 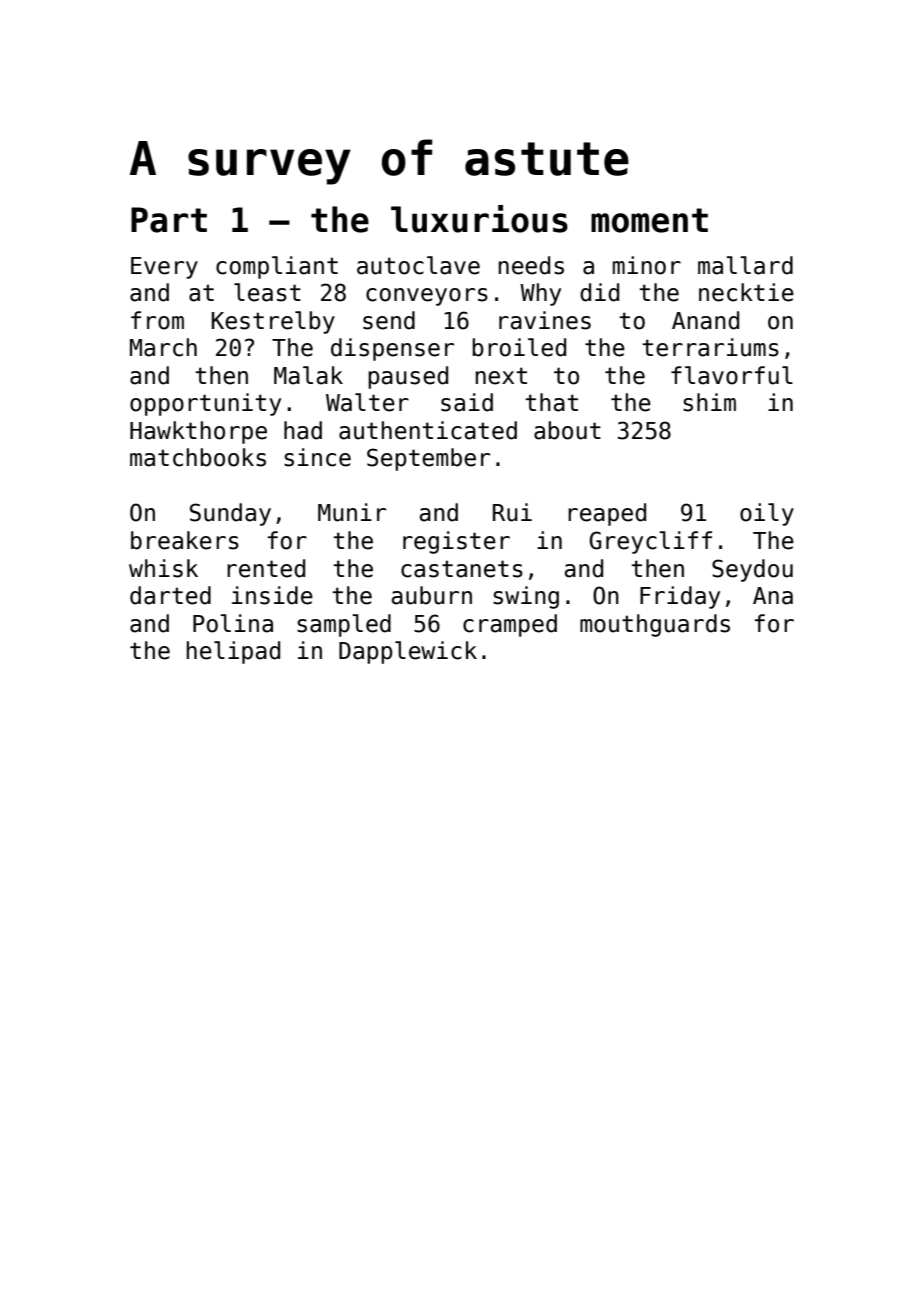 What do you see at coordinates (467, 402) in the screenshot?
I see `said` at bounding box center [467, 402].
